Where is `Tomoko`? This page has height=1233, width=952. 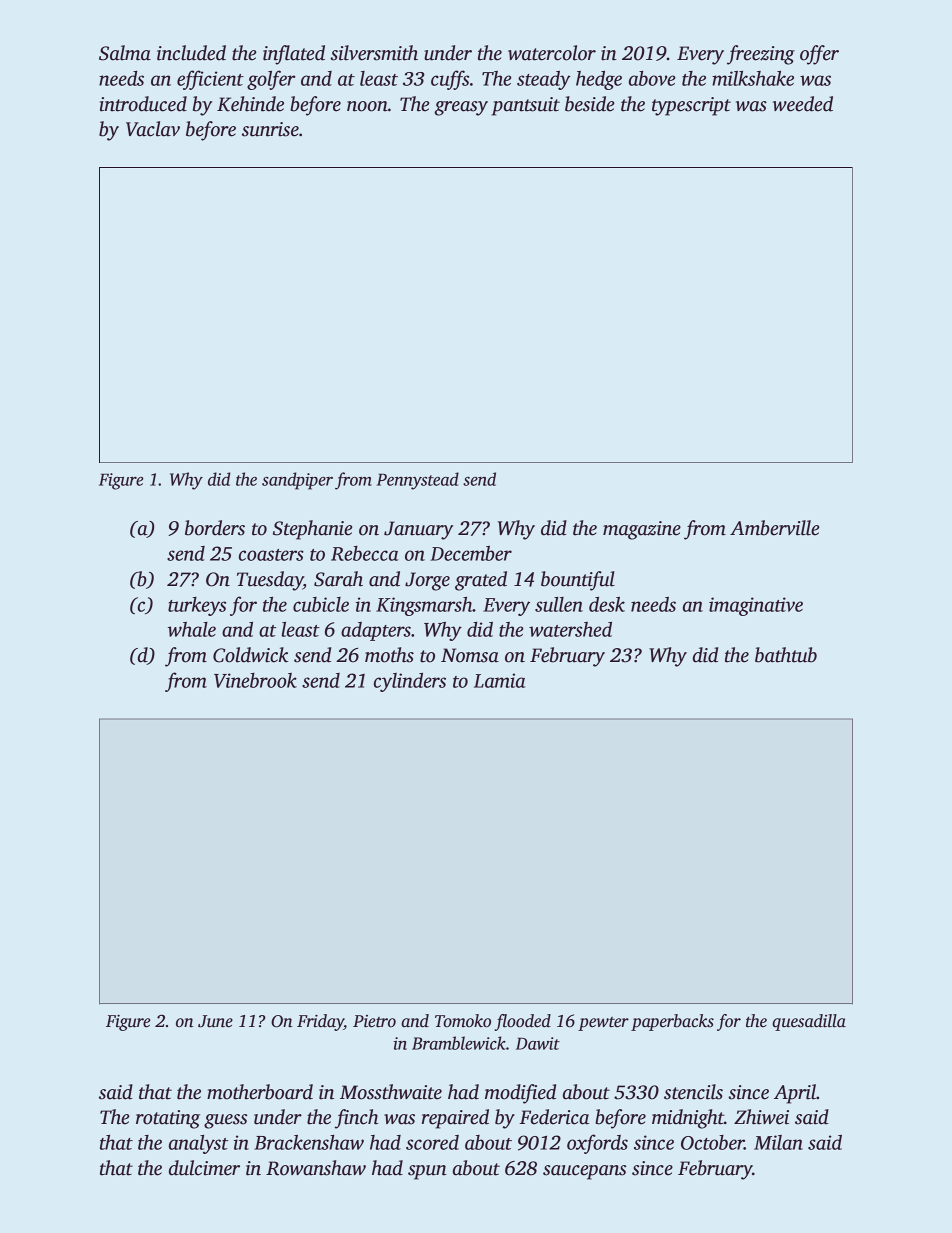
Tomoko is located at coordinates (463, 1021).
